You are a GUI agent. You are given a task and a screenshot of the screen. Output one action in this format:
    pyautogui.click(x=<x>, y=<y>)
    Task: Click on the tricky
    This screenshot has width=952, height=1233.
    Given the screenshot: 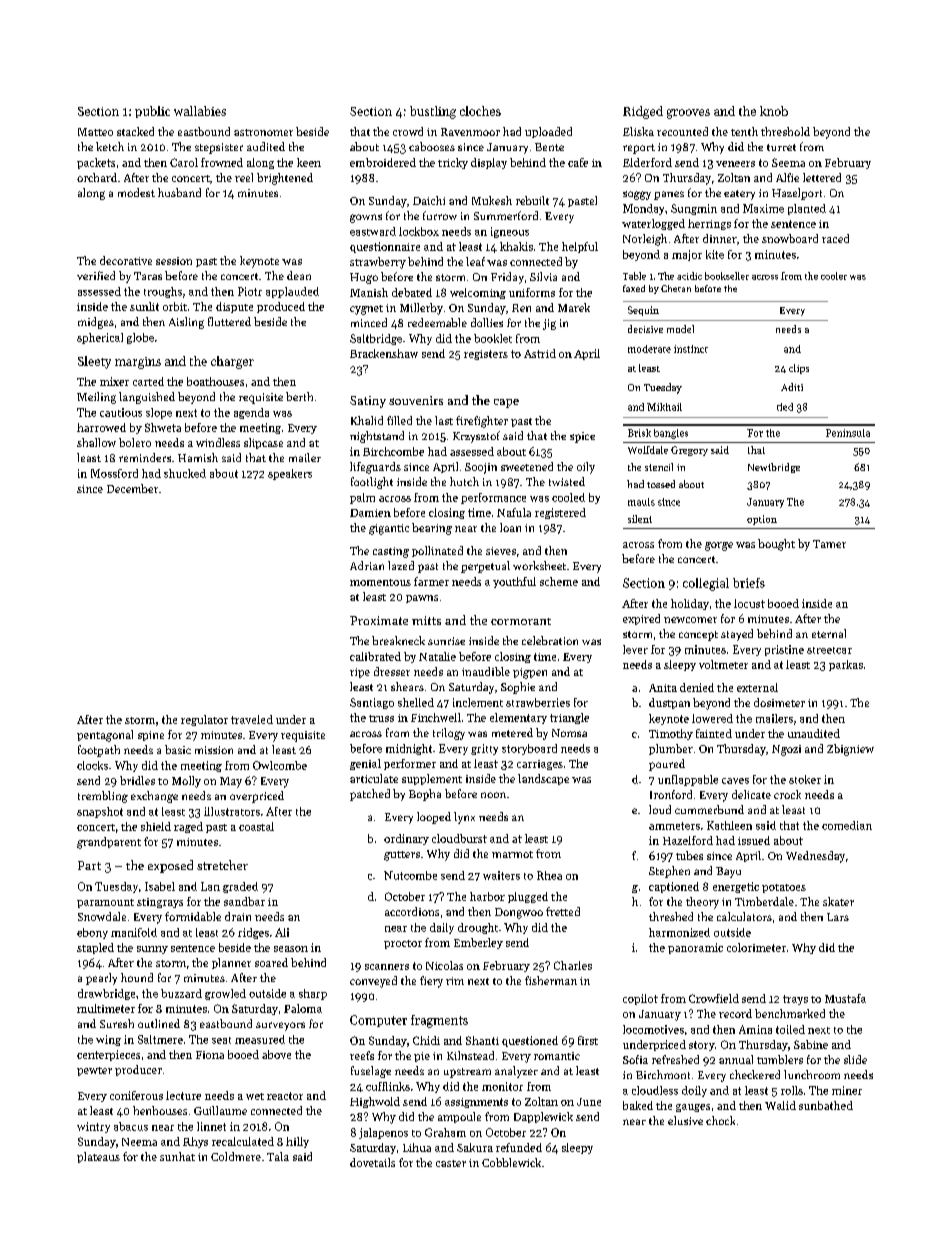 What is the action you would take?
    pyautogui.click(x=453, y=163)
